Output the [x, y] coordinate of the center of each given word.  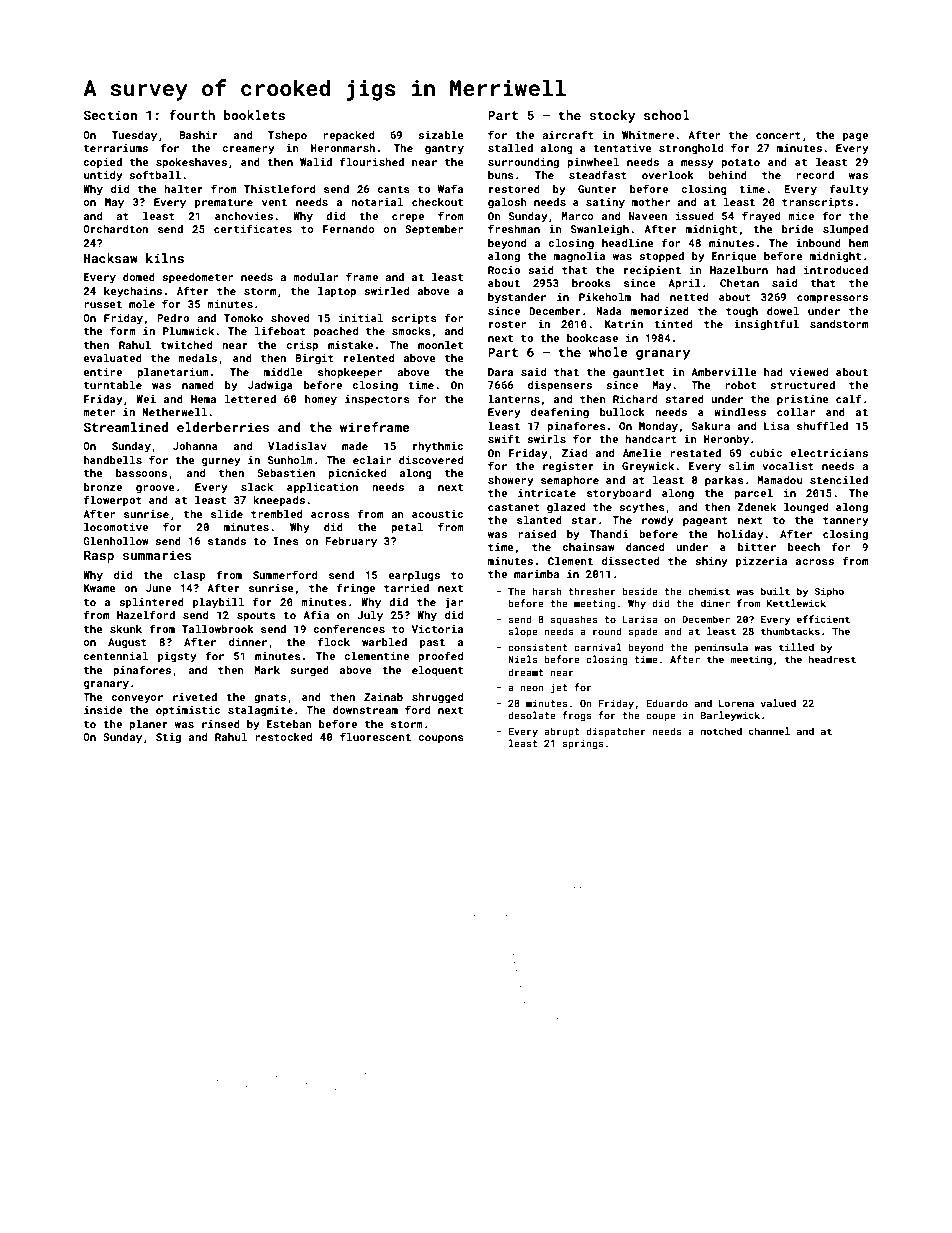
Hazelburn [739, 270]
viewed [809, 372]
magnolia [579, 257]
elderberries [223, 427]
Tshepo [287, 136]
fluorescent [375, 736]
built [775, 591]
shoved [290, 318]
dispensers [560, 386]
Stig [168, 738]
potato [740, 163]
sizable [441, 135]
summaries [157, 555]
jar [454, 603]
